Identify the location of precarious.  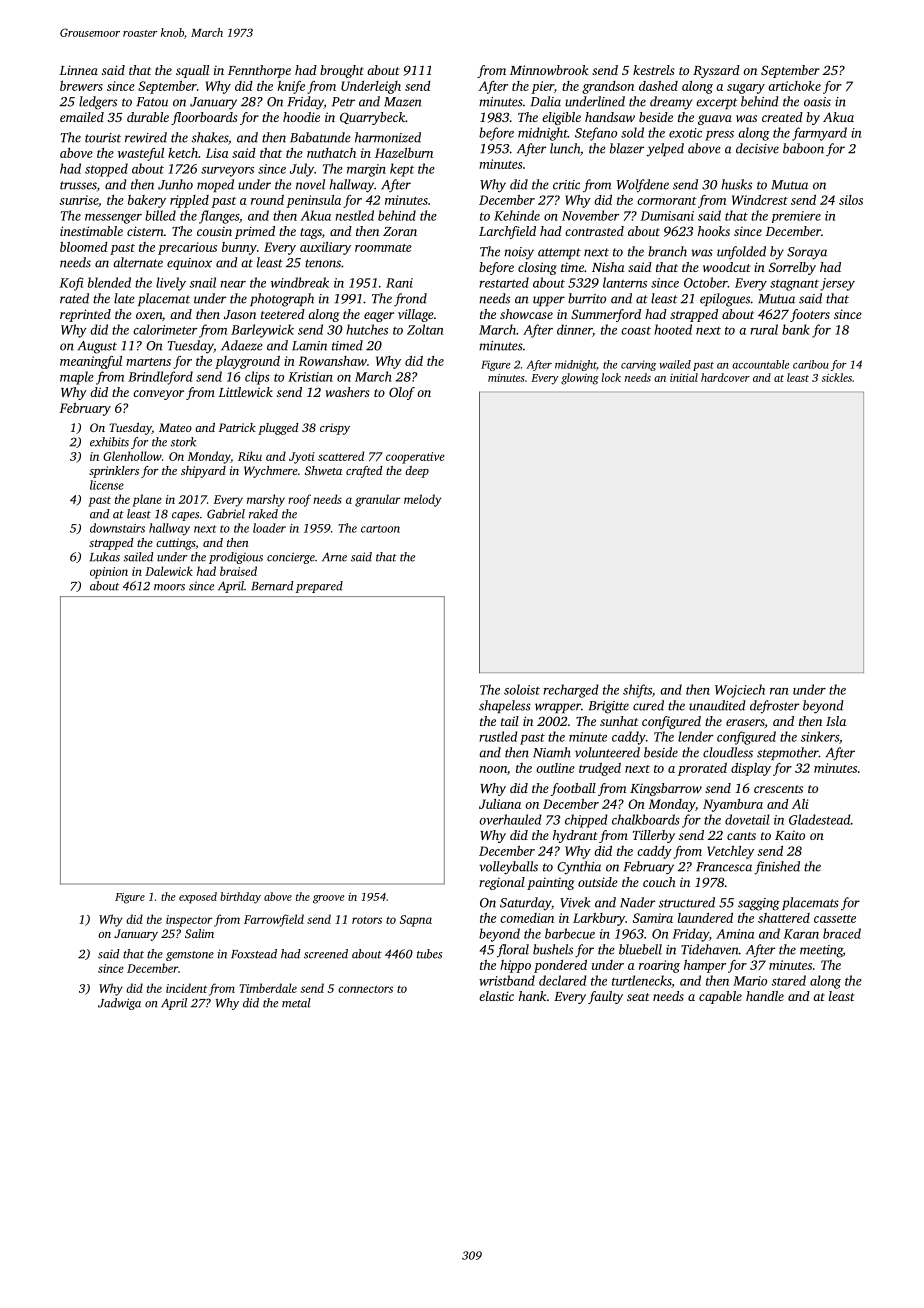
(187, 248).
